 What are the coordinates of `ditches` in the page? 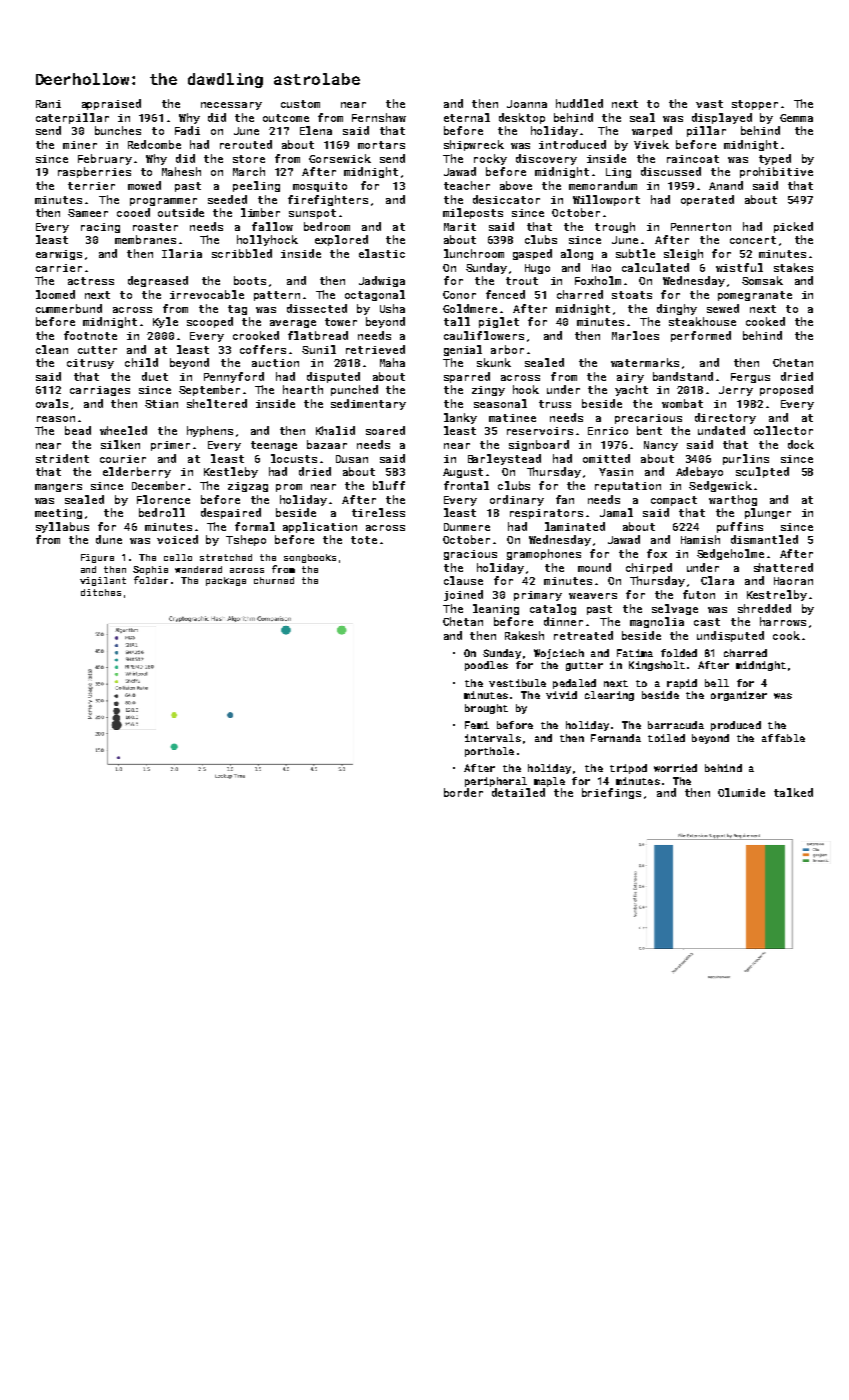 It's located at (101, 592).
